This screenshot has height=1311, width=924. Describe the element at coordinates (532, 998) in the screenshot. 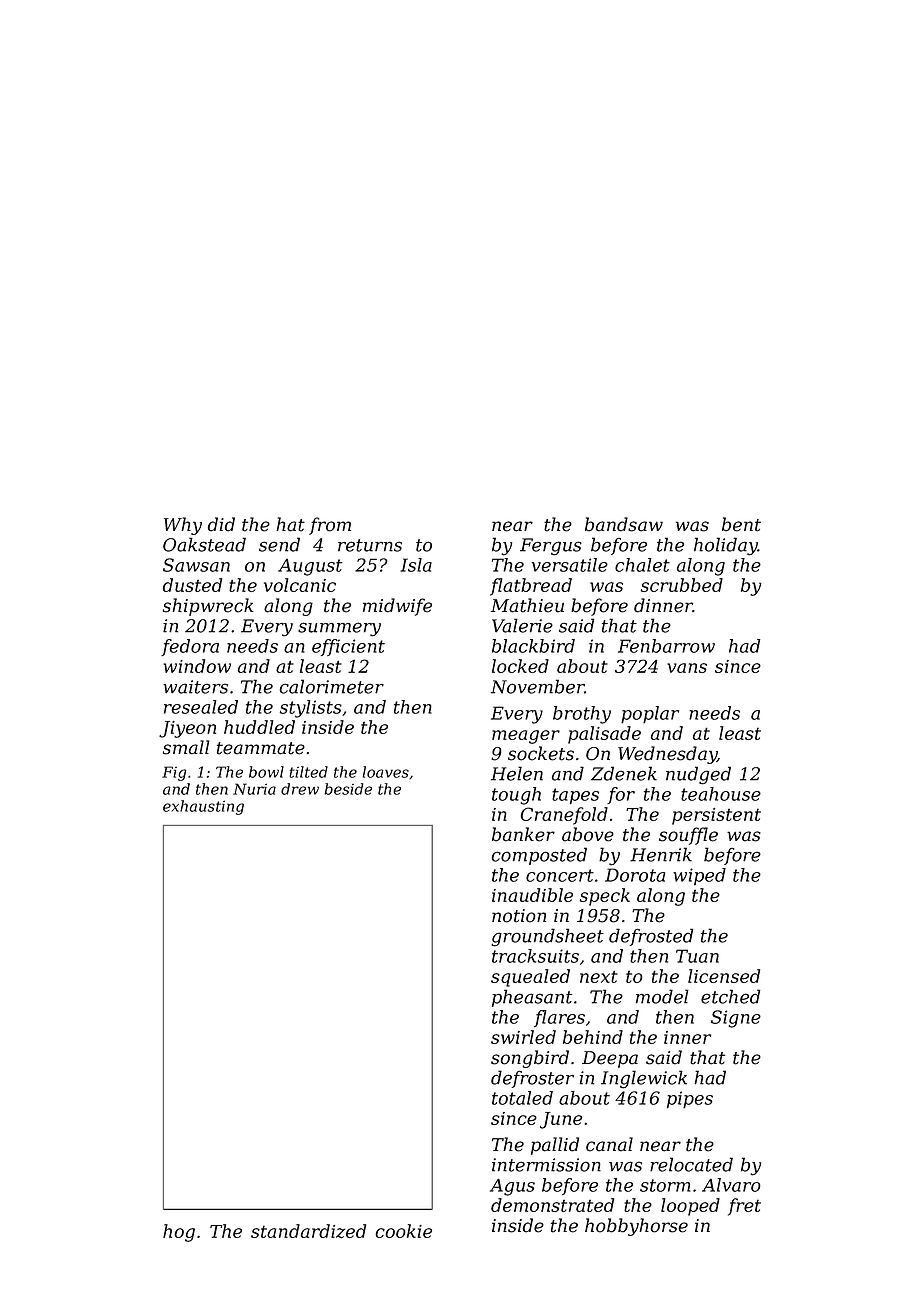

I see `pheasant` at that location.
